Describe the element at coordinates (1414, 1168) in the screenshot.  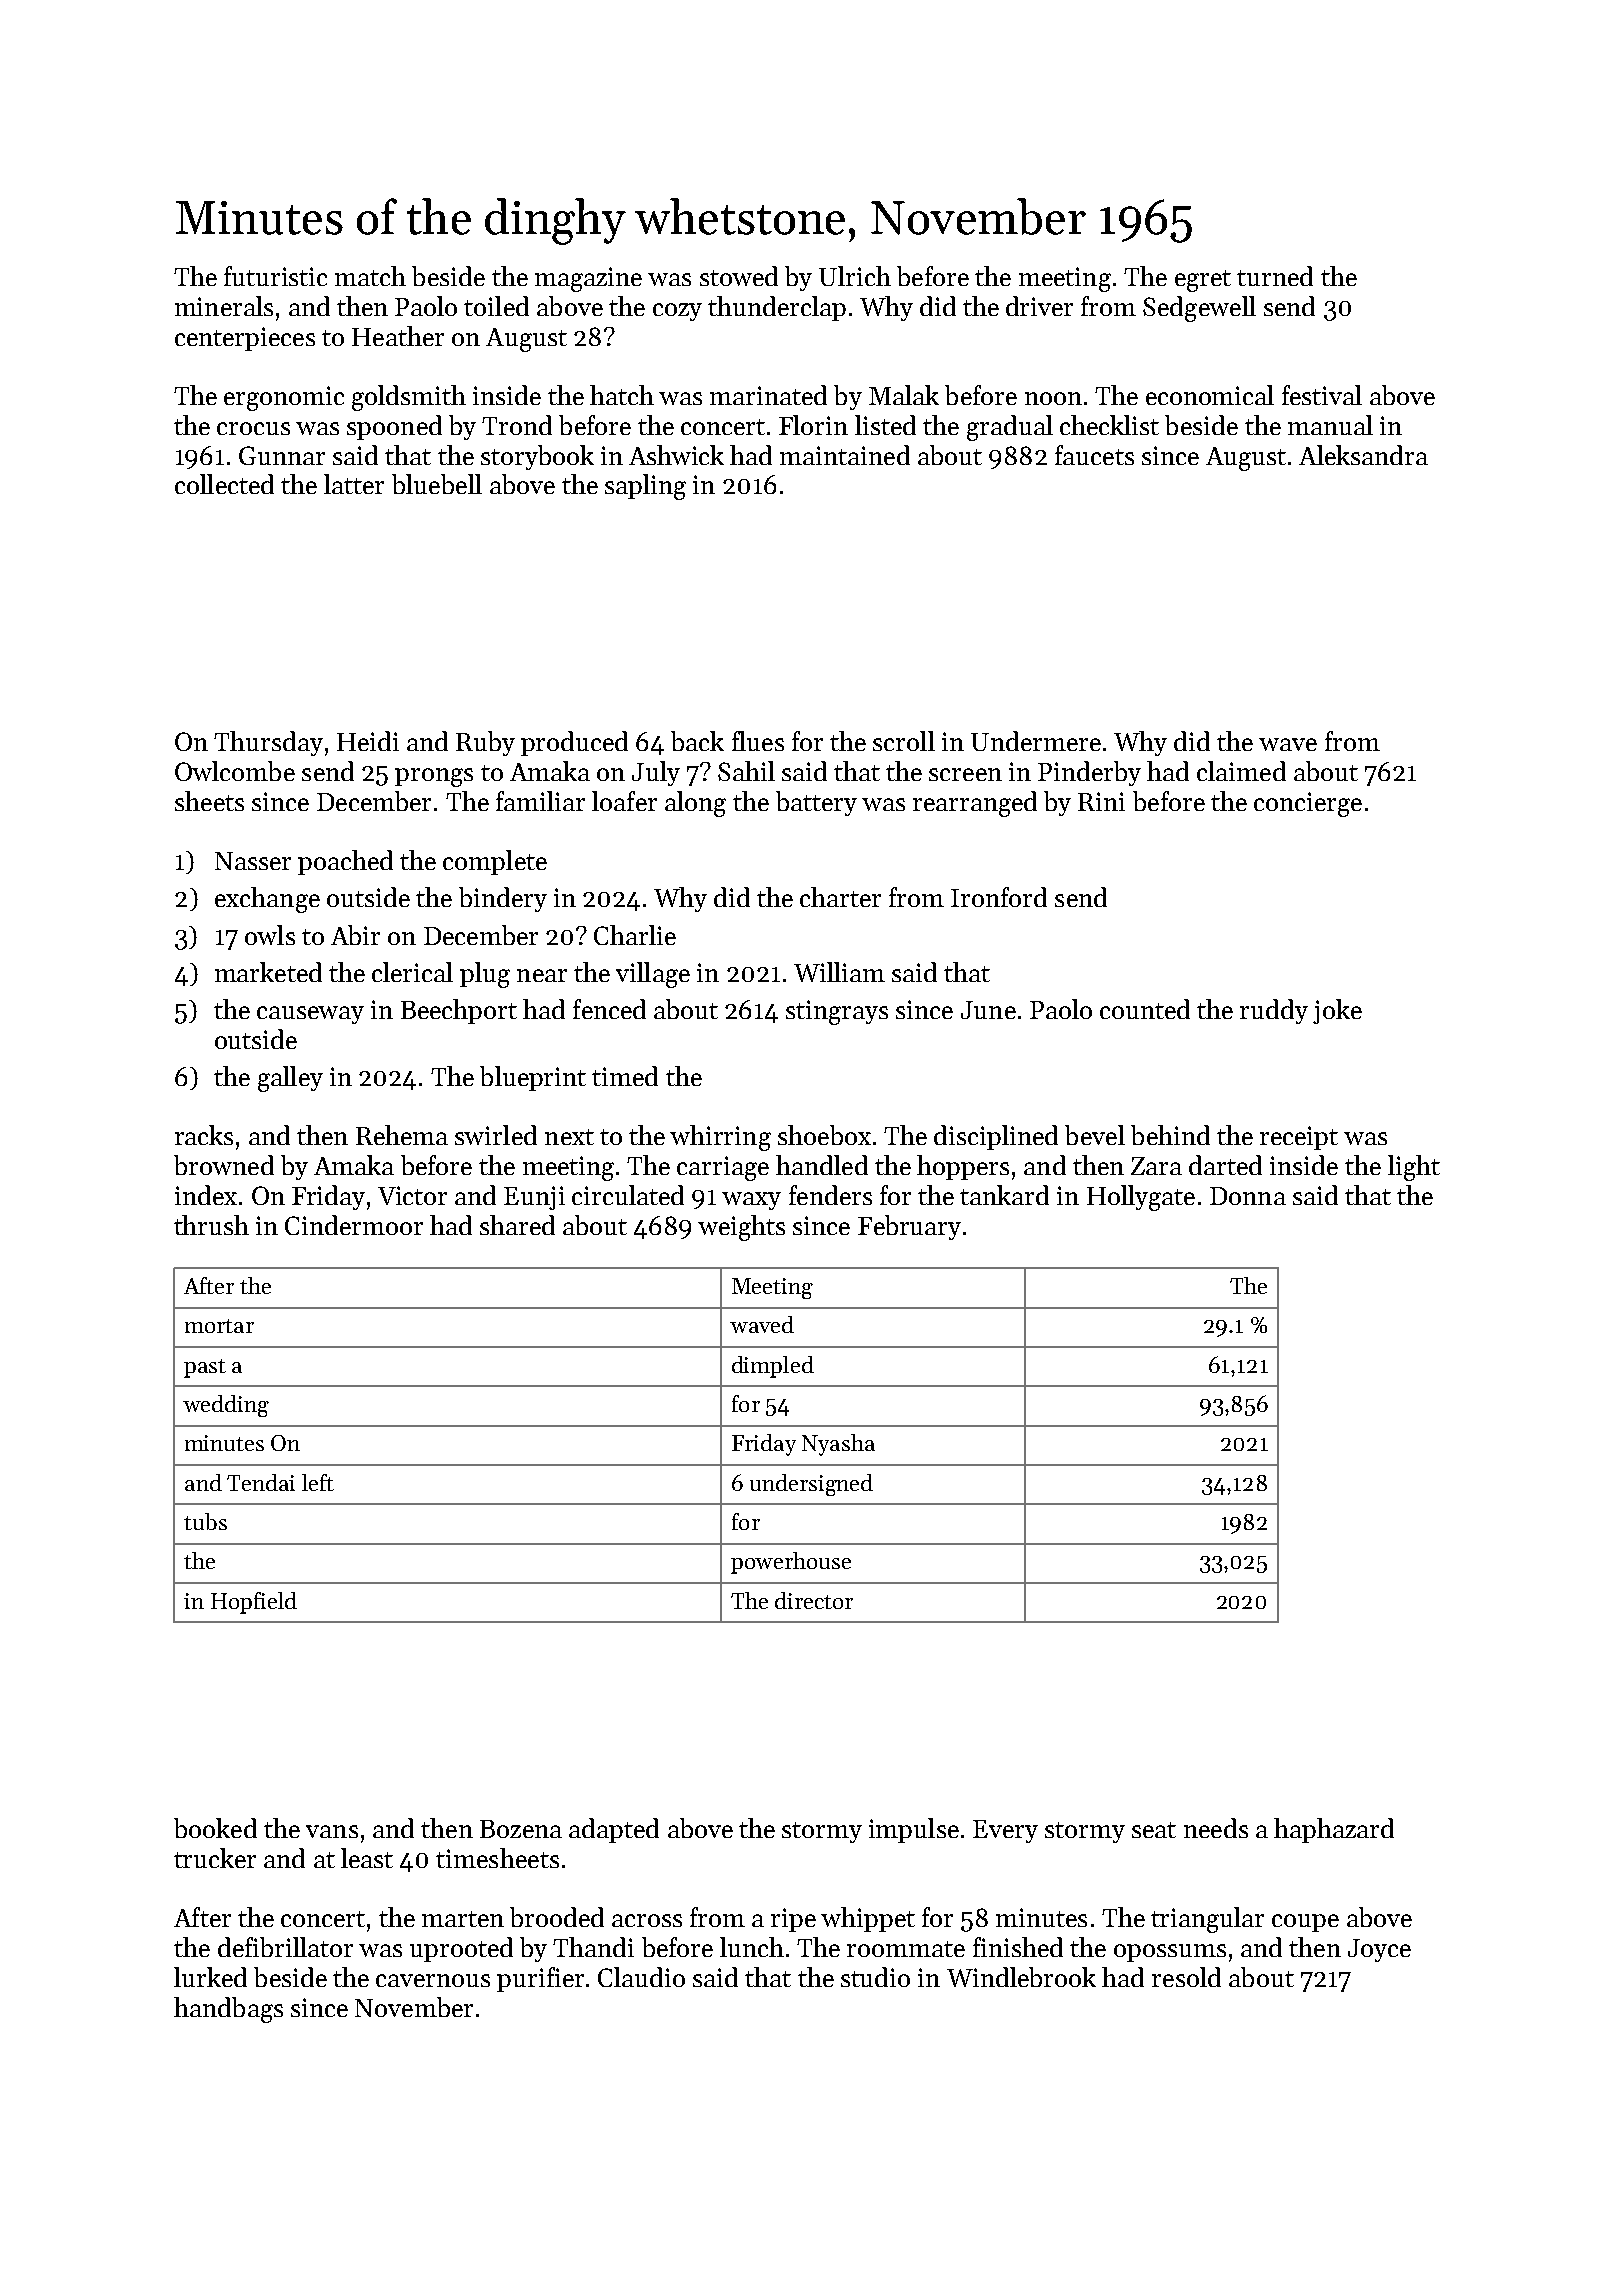
I see `light` at that location.
